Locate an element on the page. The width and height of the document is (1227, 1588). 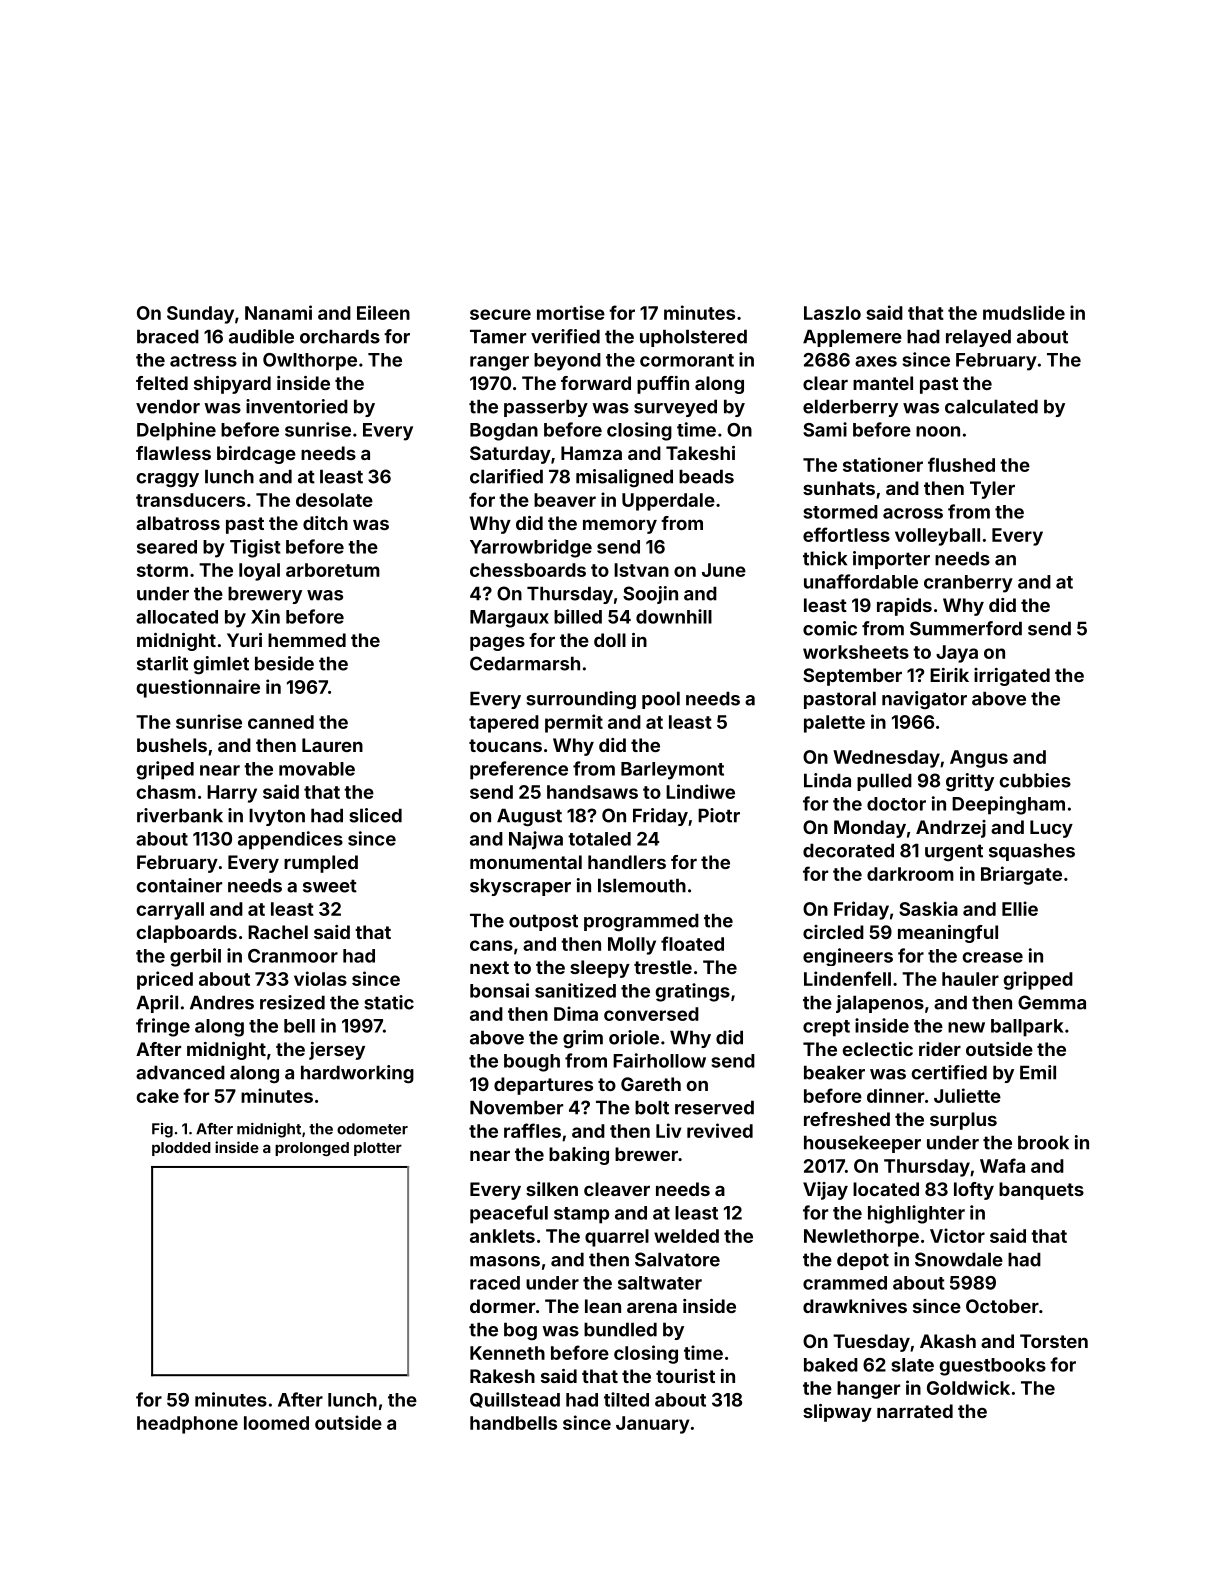
loomed is located at coordinates (276, 1423).
